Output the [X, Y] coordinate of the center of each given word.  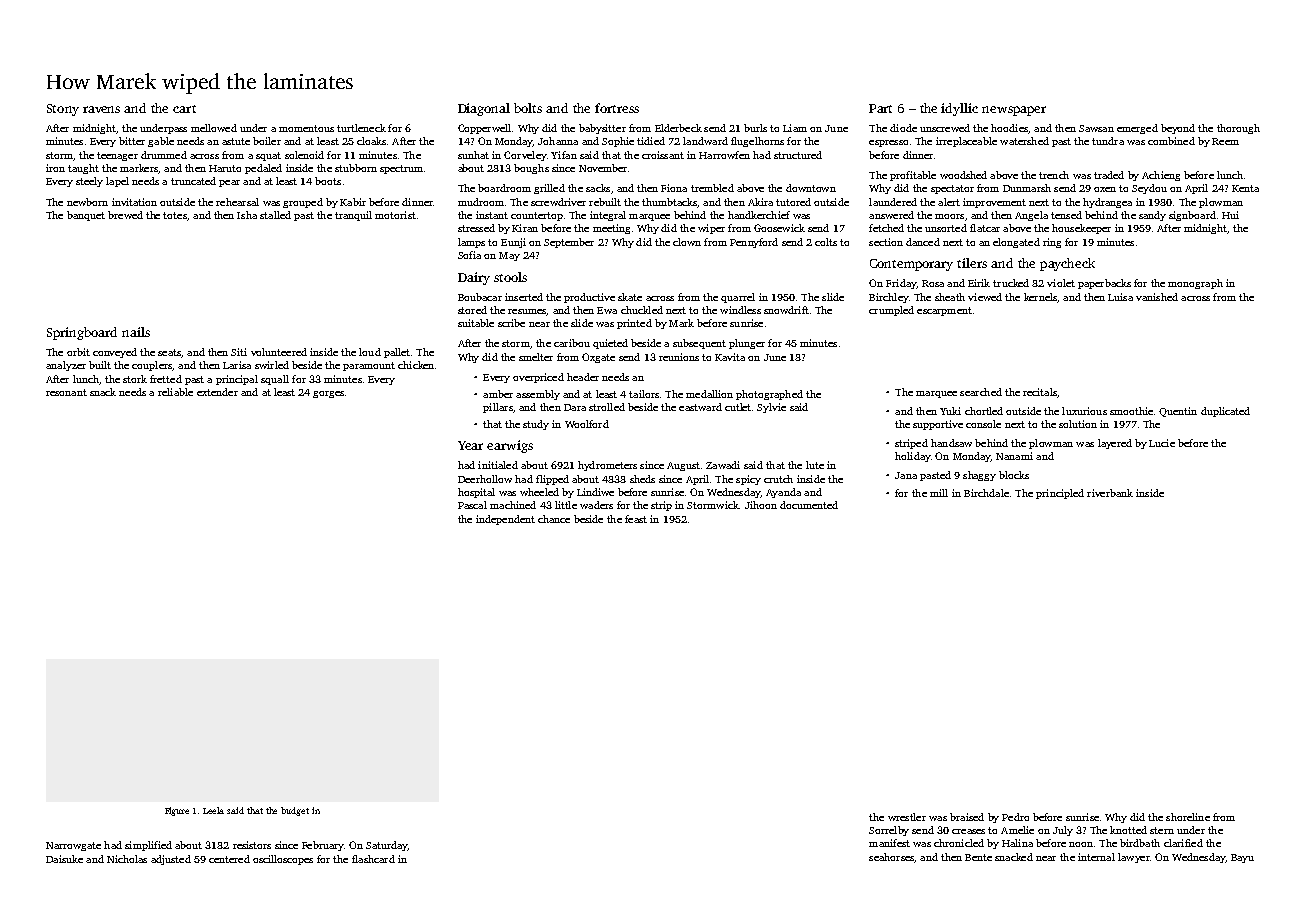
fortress [617, 108]
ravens [101, 109]
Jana [906, 475]
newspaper [1014, 111]
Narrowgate [73, 846]
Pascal [472, 505]
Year [470, 445]
